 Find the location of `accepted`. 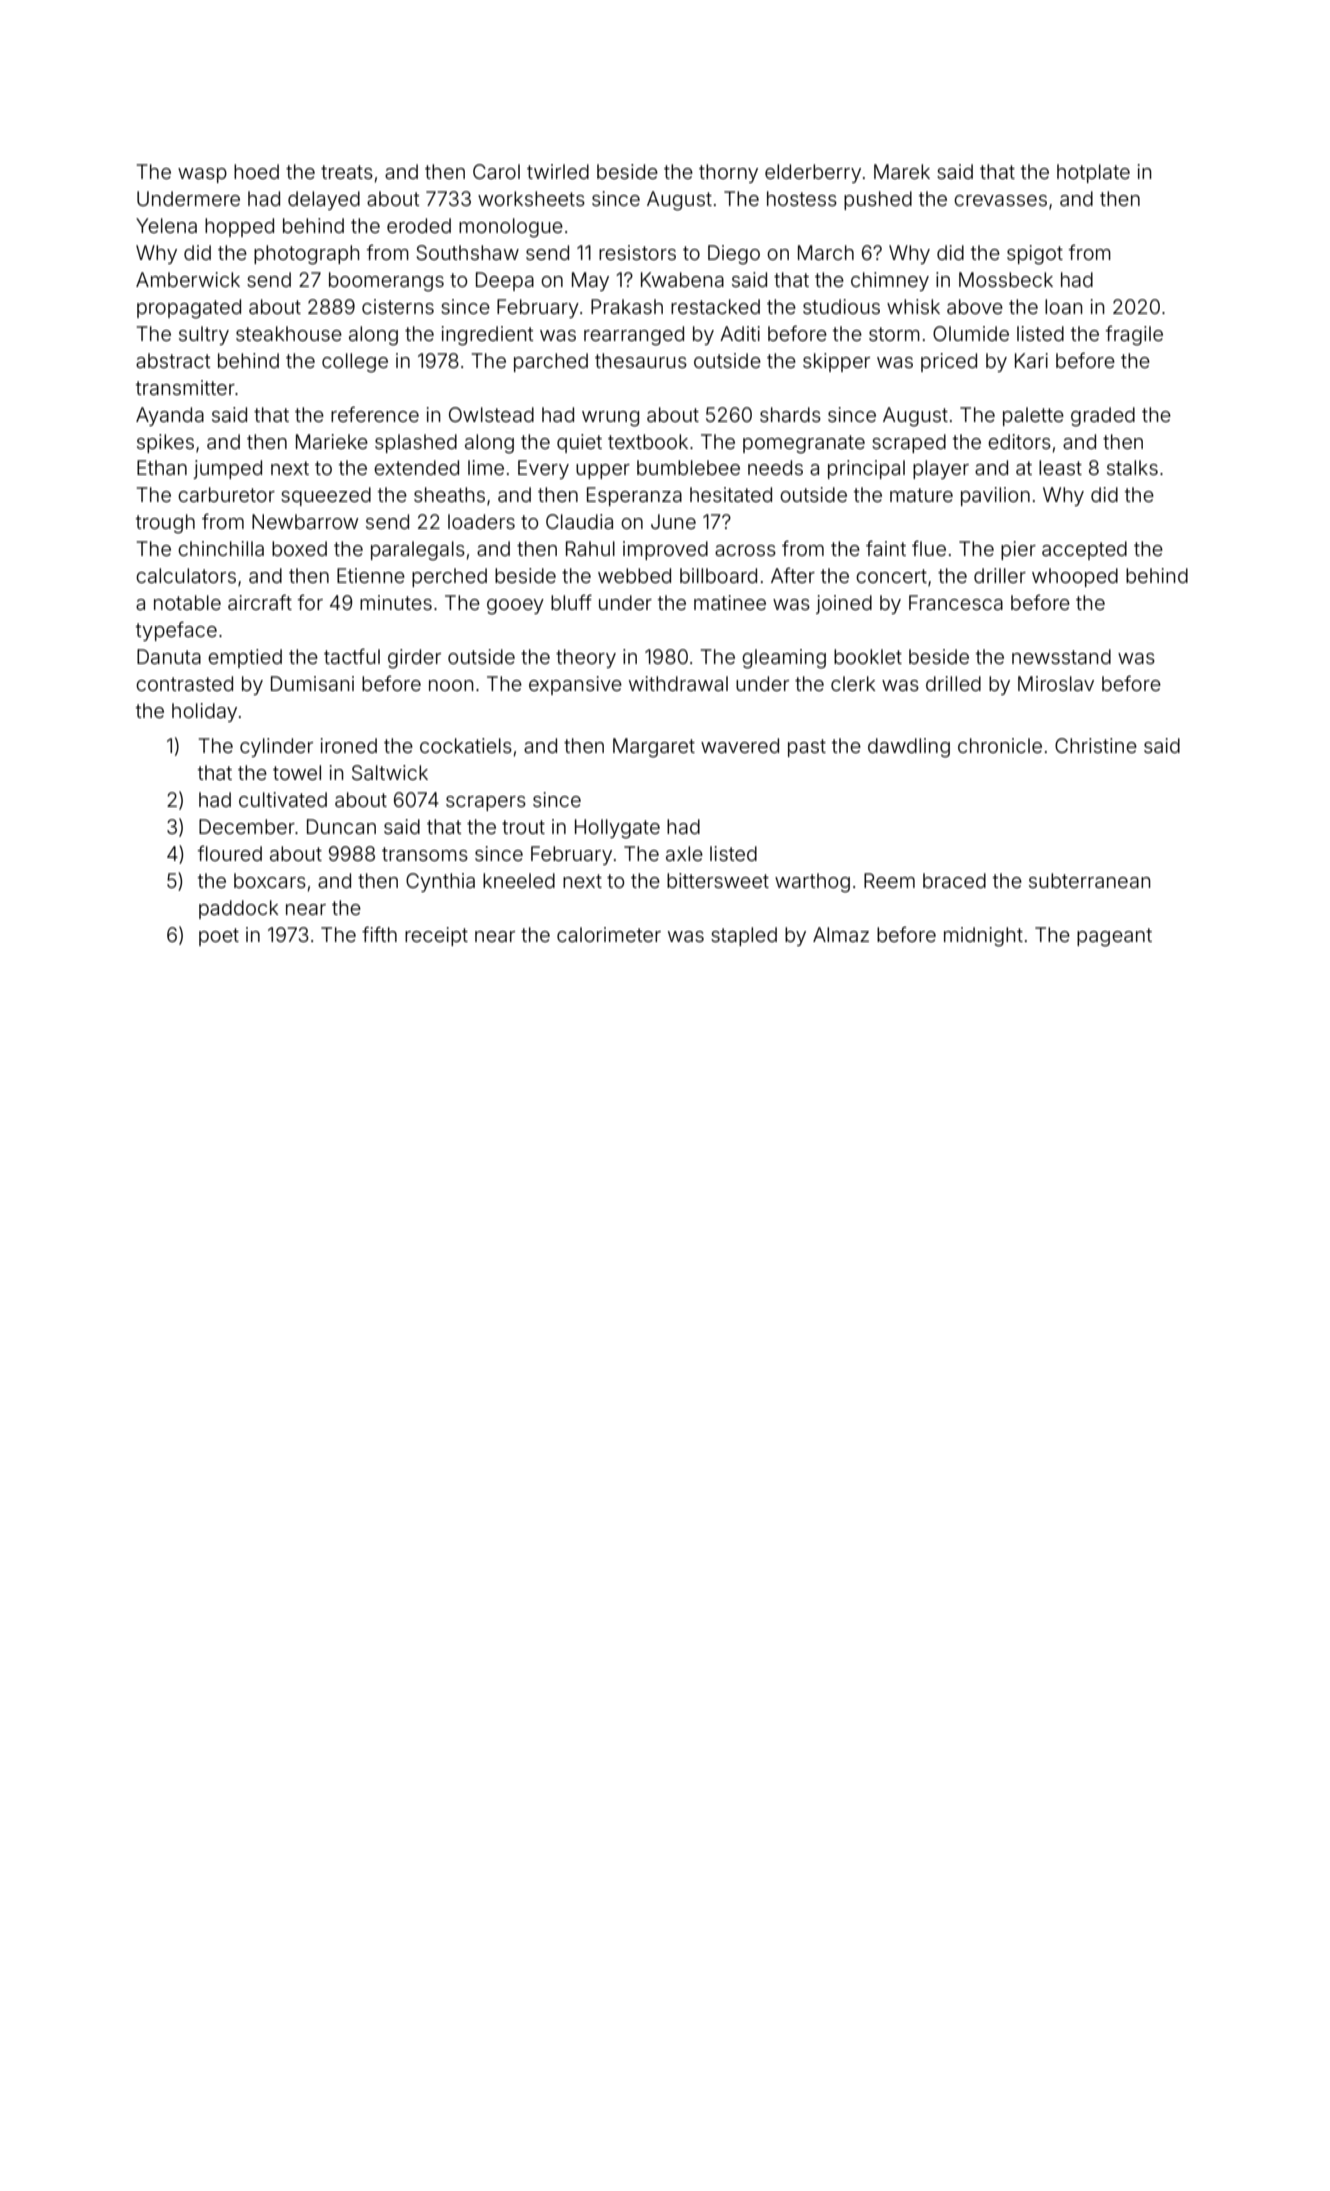

accepted is located at coordinates (1084, 550).
